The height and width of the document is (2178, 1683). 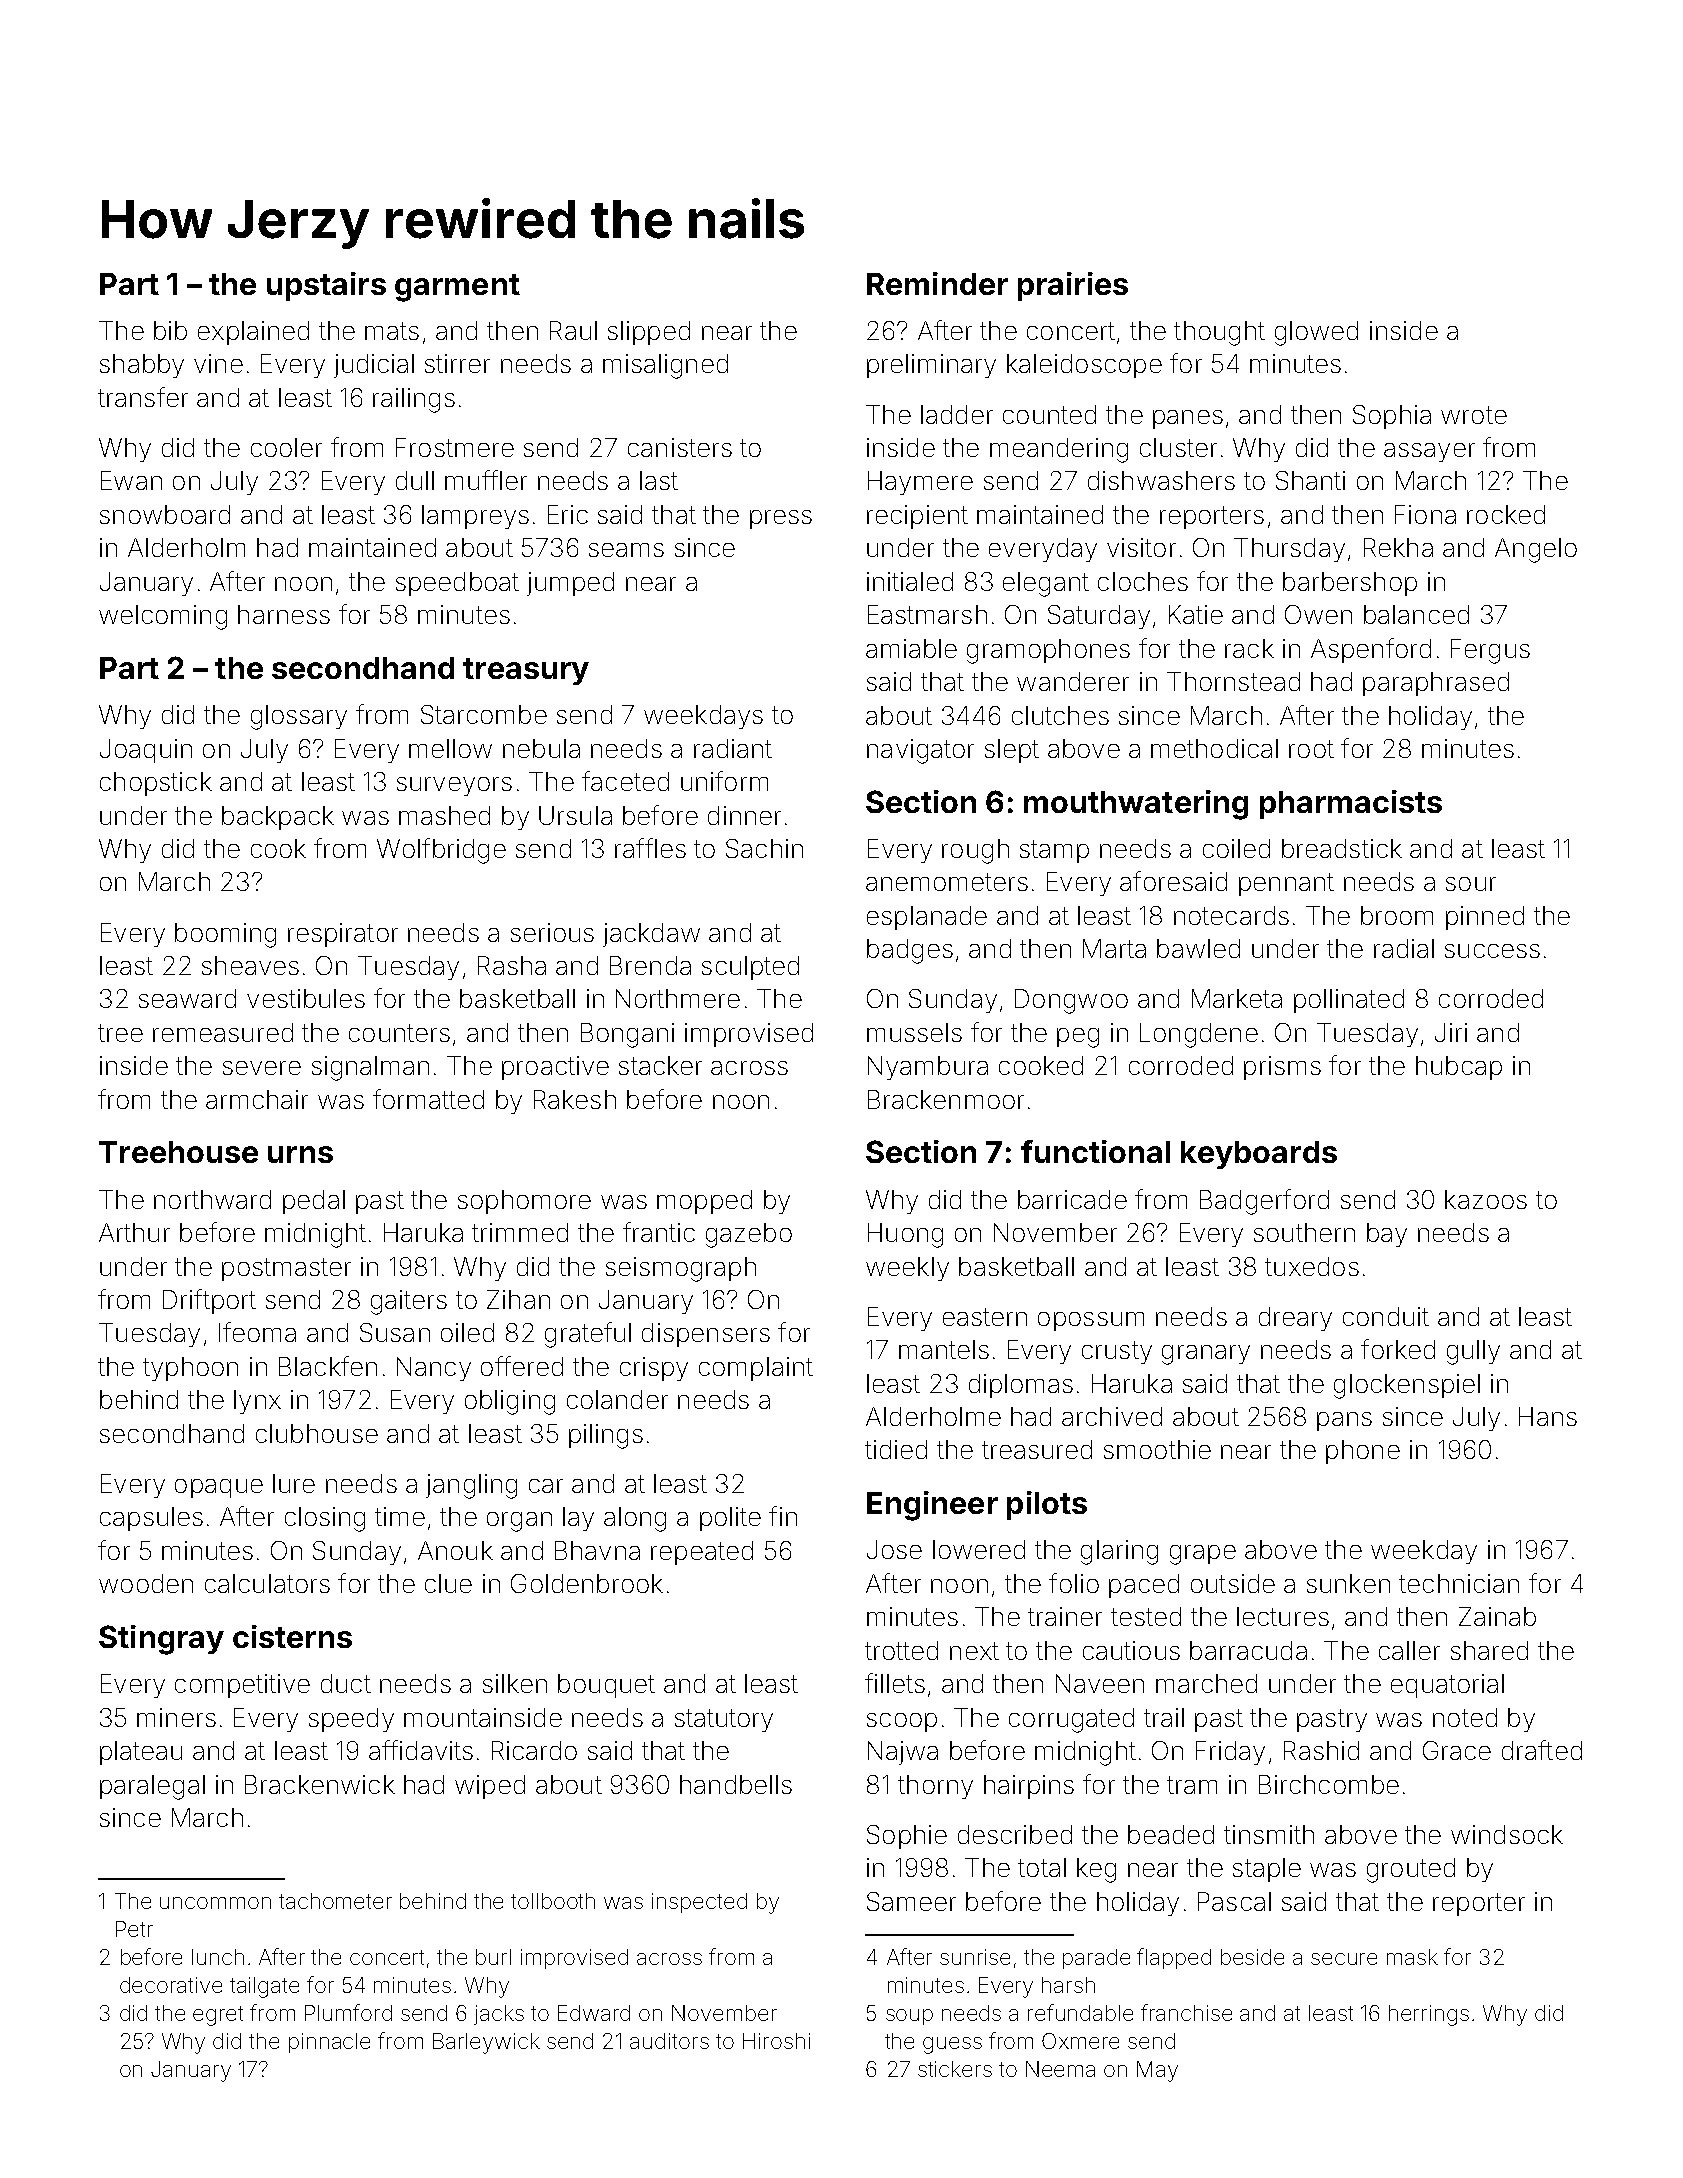 I want to click on prairies, so click(x=1073, y=286).
